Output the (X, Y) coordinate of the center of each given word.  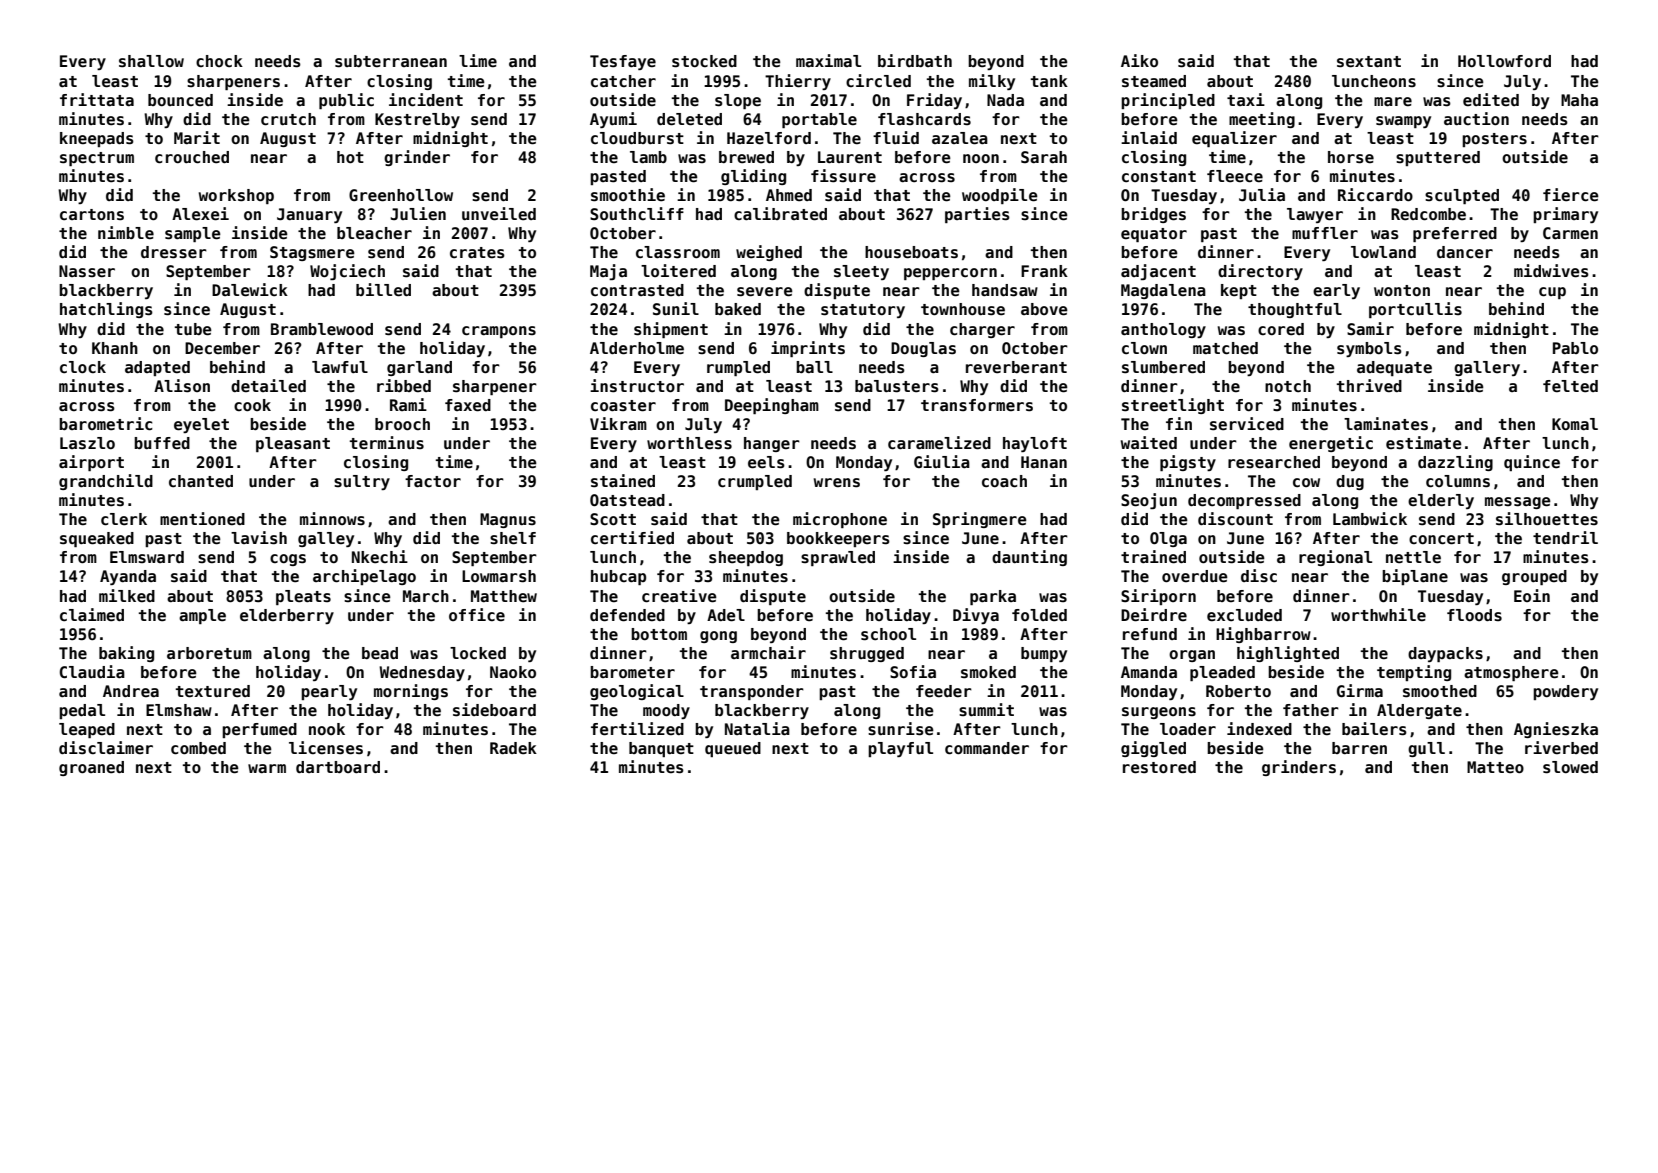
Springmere (980, 520)
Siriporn (1158, 597)
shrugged (867, 654)
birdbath (915, 60)
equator (1154, 235)
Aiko (1139, 60)
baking (126, 654)
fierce (1571, 195)
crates (477, 253)
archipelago (364, 577)
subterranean (391, 61)
